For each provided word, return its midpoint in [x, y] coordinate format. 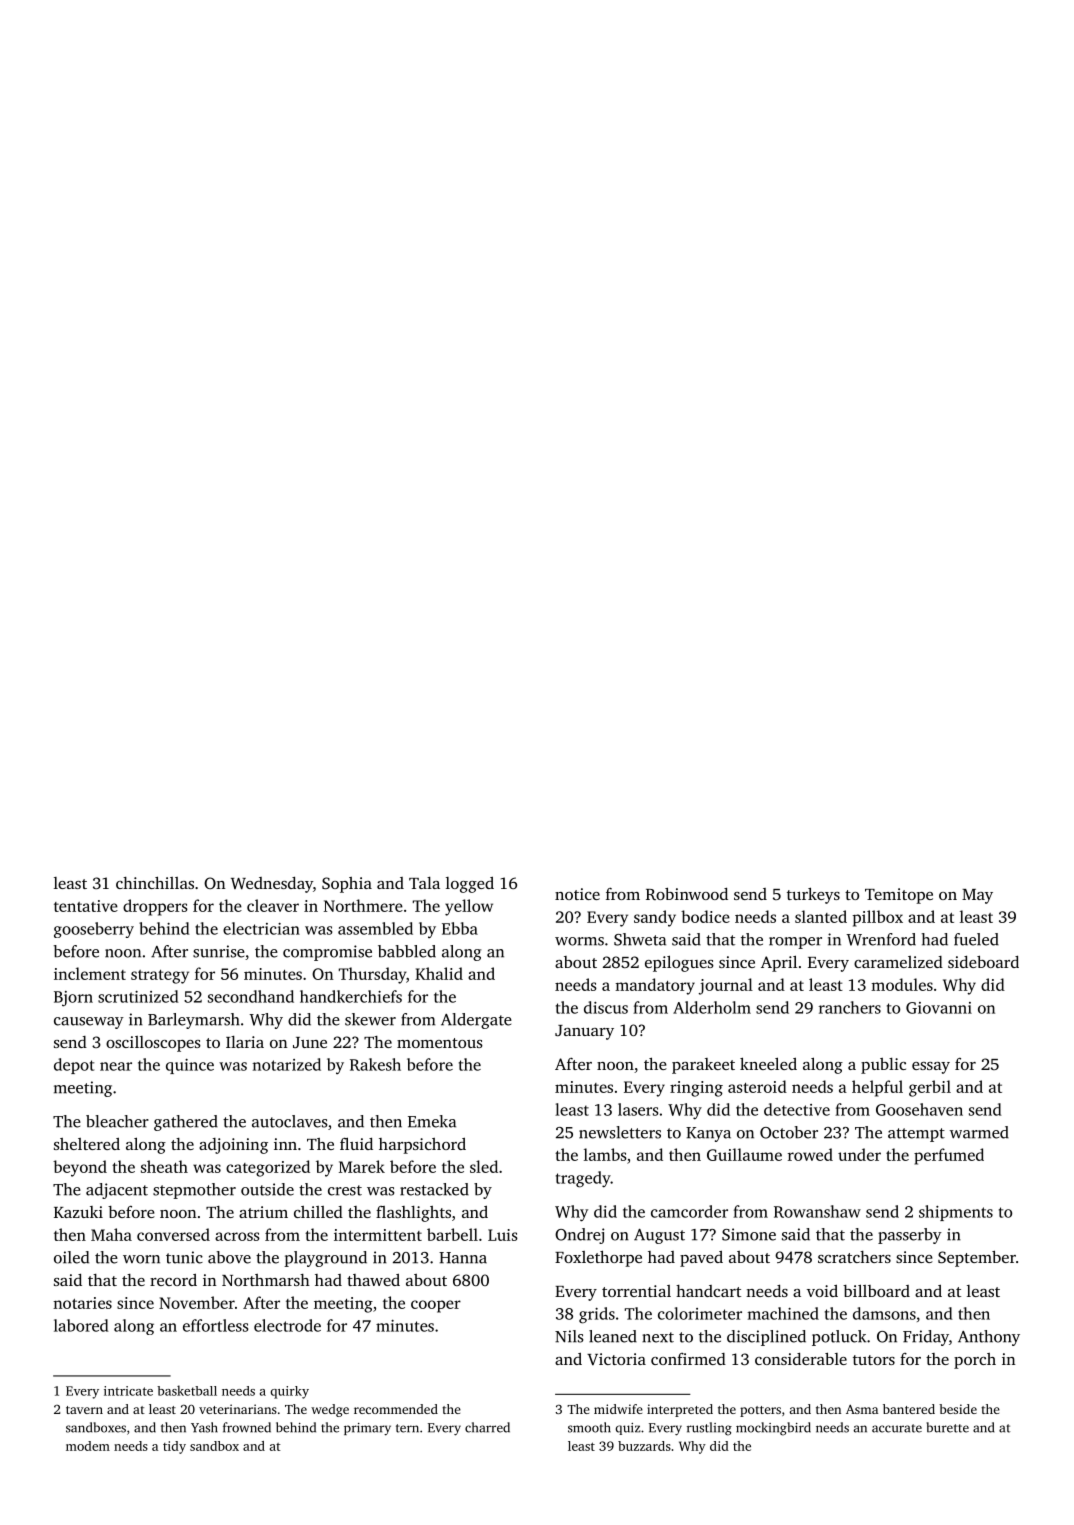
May [977, 896]
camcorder [689, 1211]
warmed [979, 1132]
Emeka [432, 1121]
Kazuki [78, 1212]
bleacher [117, 1121]
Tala [424, 883]
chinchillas [155, 882]
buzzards [644, 1446]
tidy [174, 1447]
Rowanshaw [817, 1211]
